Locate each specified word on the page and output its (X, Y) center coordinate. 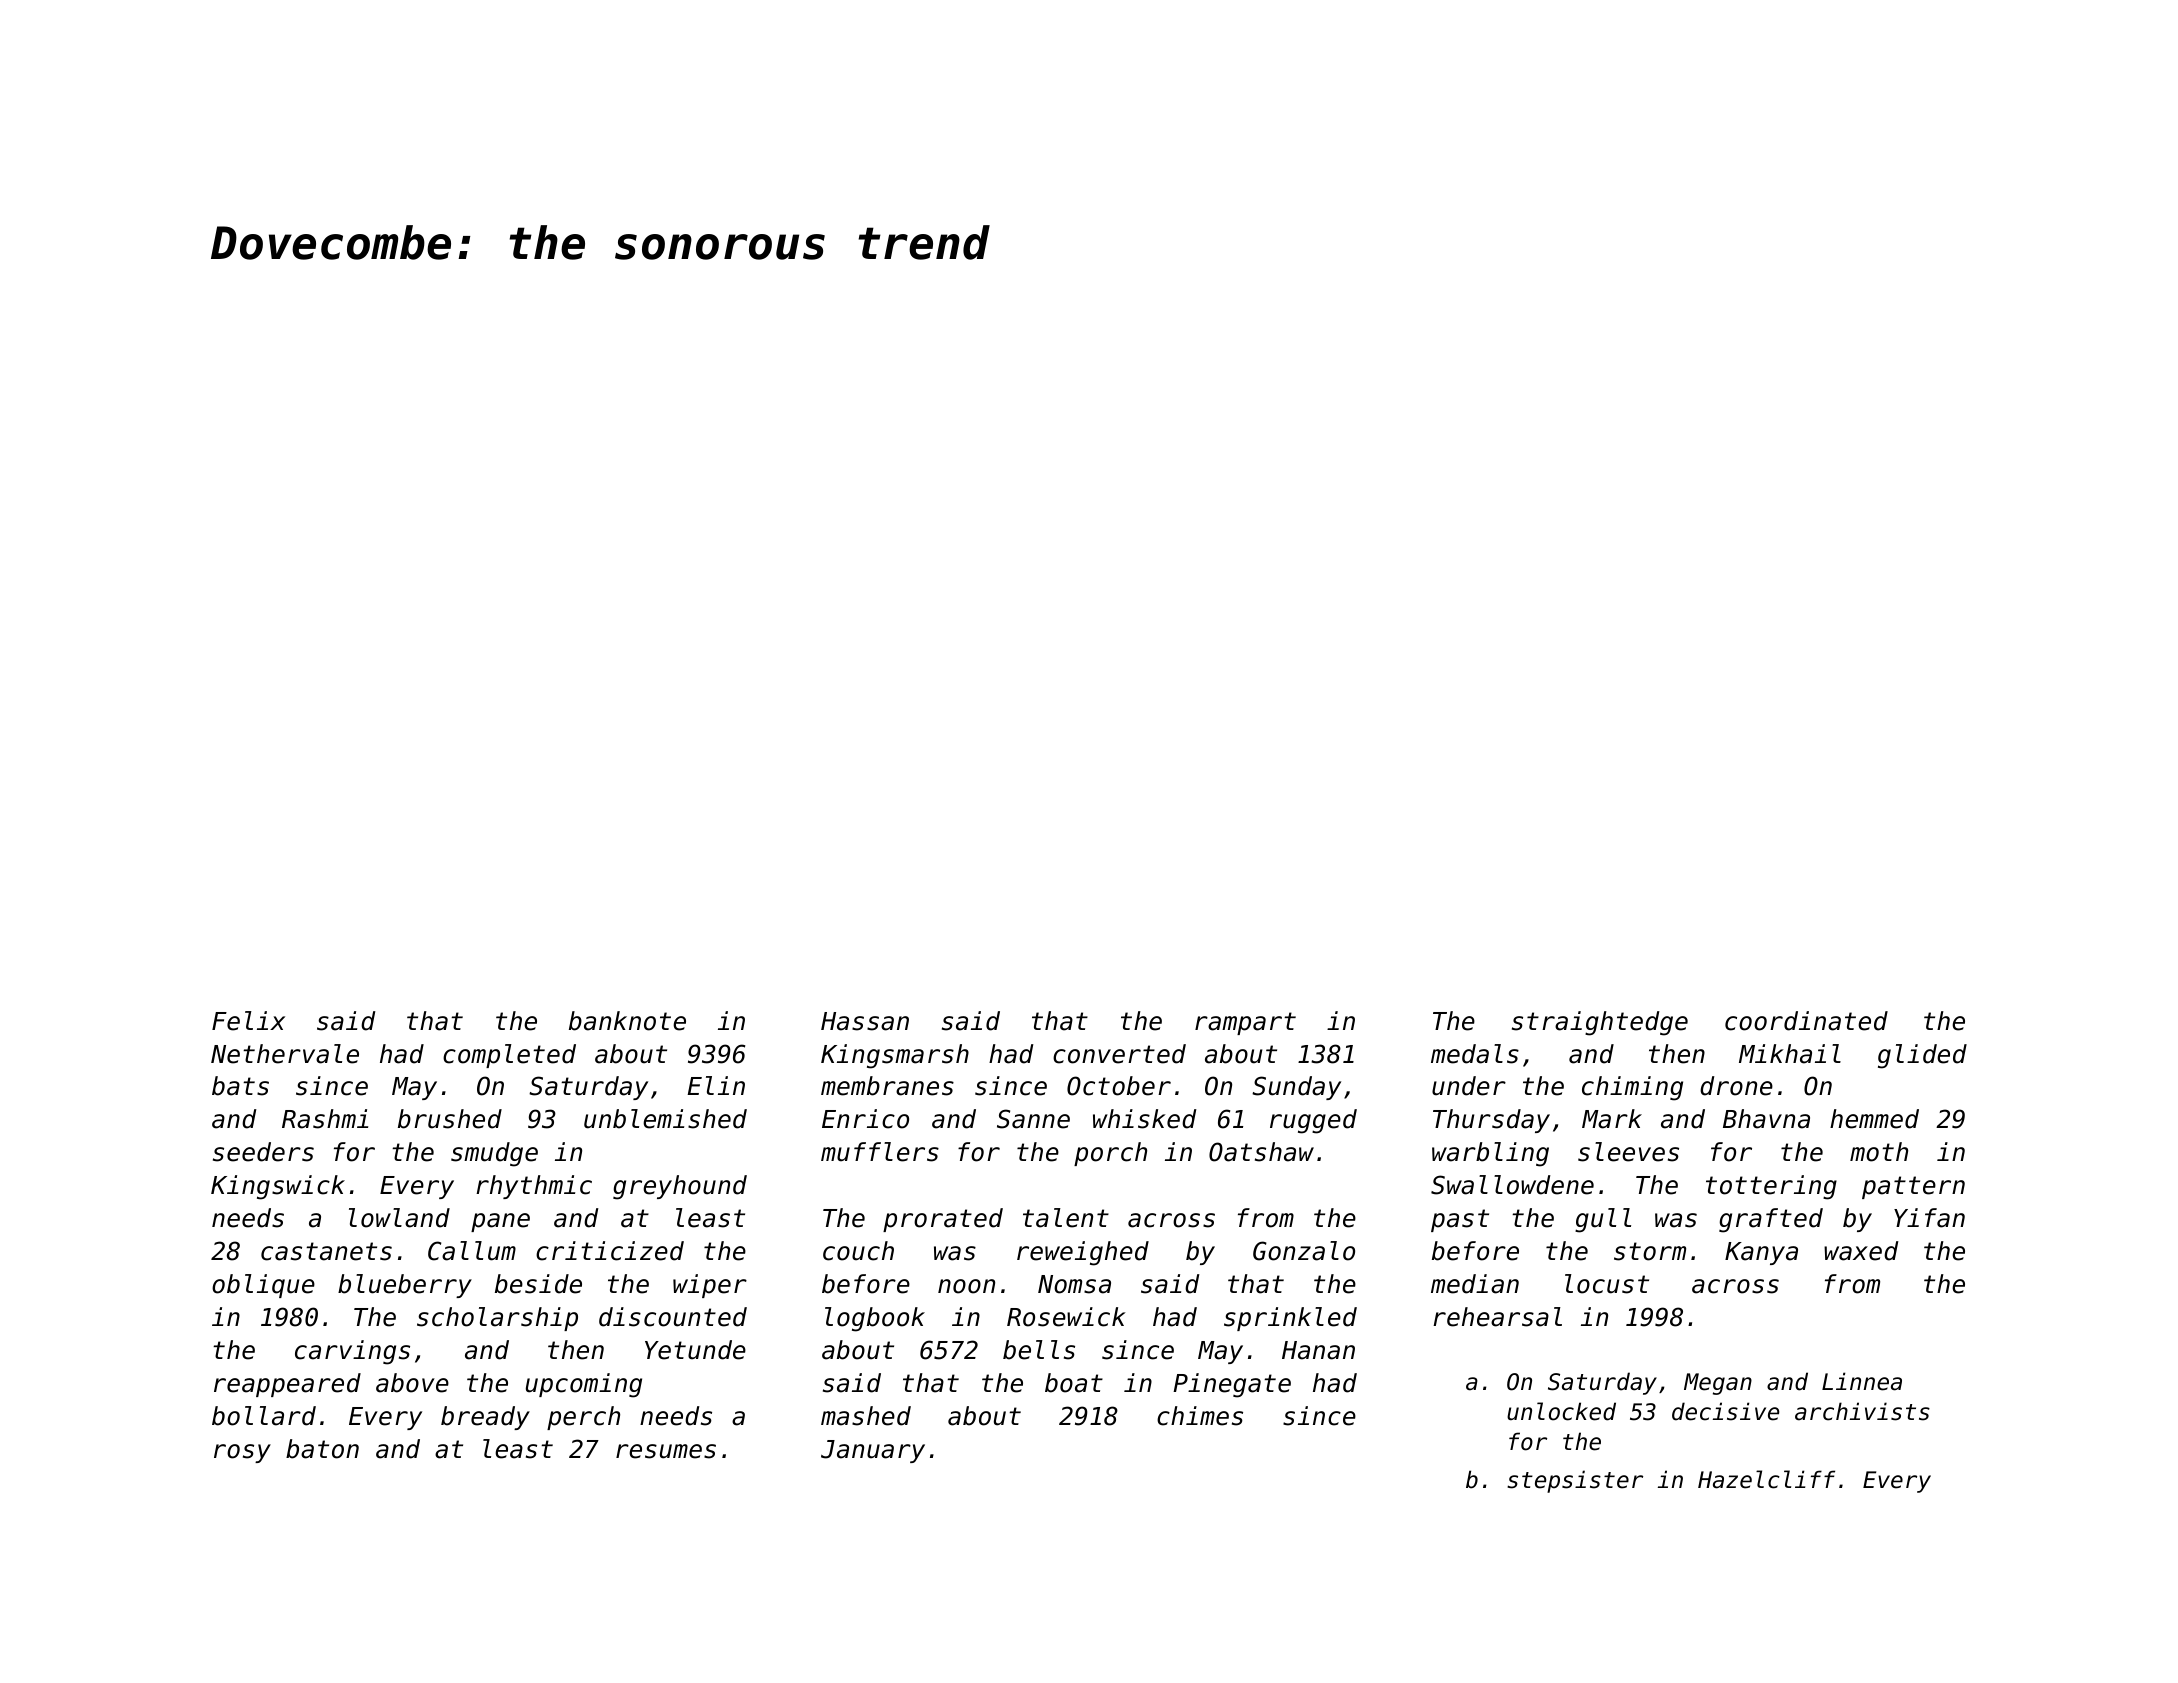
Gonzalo (1304, 1251)
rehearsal (1497, 1317)
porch (1110, 1154)
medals (1475, 1054)
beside (538, 1284)
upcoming (584, 1385)
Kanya (1761, 1253)
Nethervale (285, 1054)
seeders (263, 1152)
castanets (326, 1251)
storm (1650, 1251)
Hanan (1318, 1350)
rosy (242, 1453)
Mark (1612, 1119)
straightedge (1600, 1023)
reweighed (1083, 1253)
